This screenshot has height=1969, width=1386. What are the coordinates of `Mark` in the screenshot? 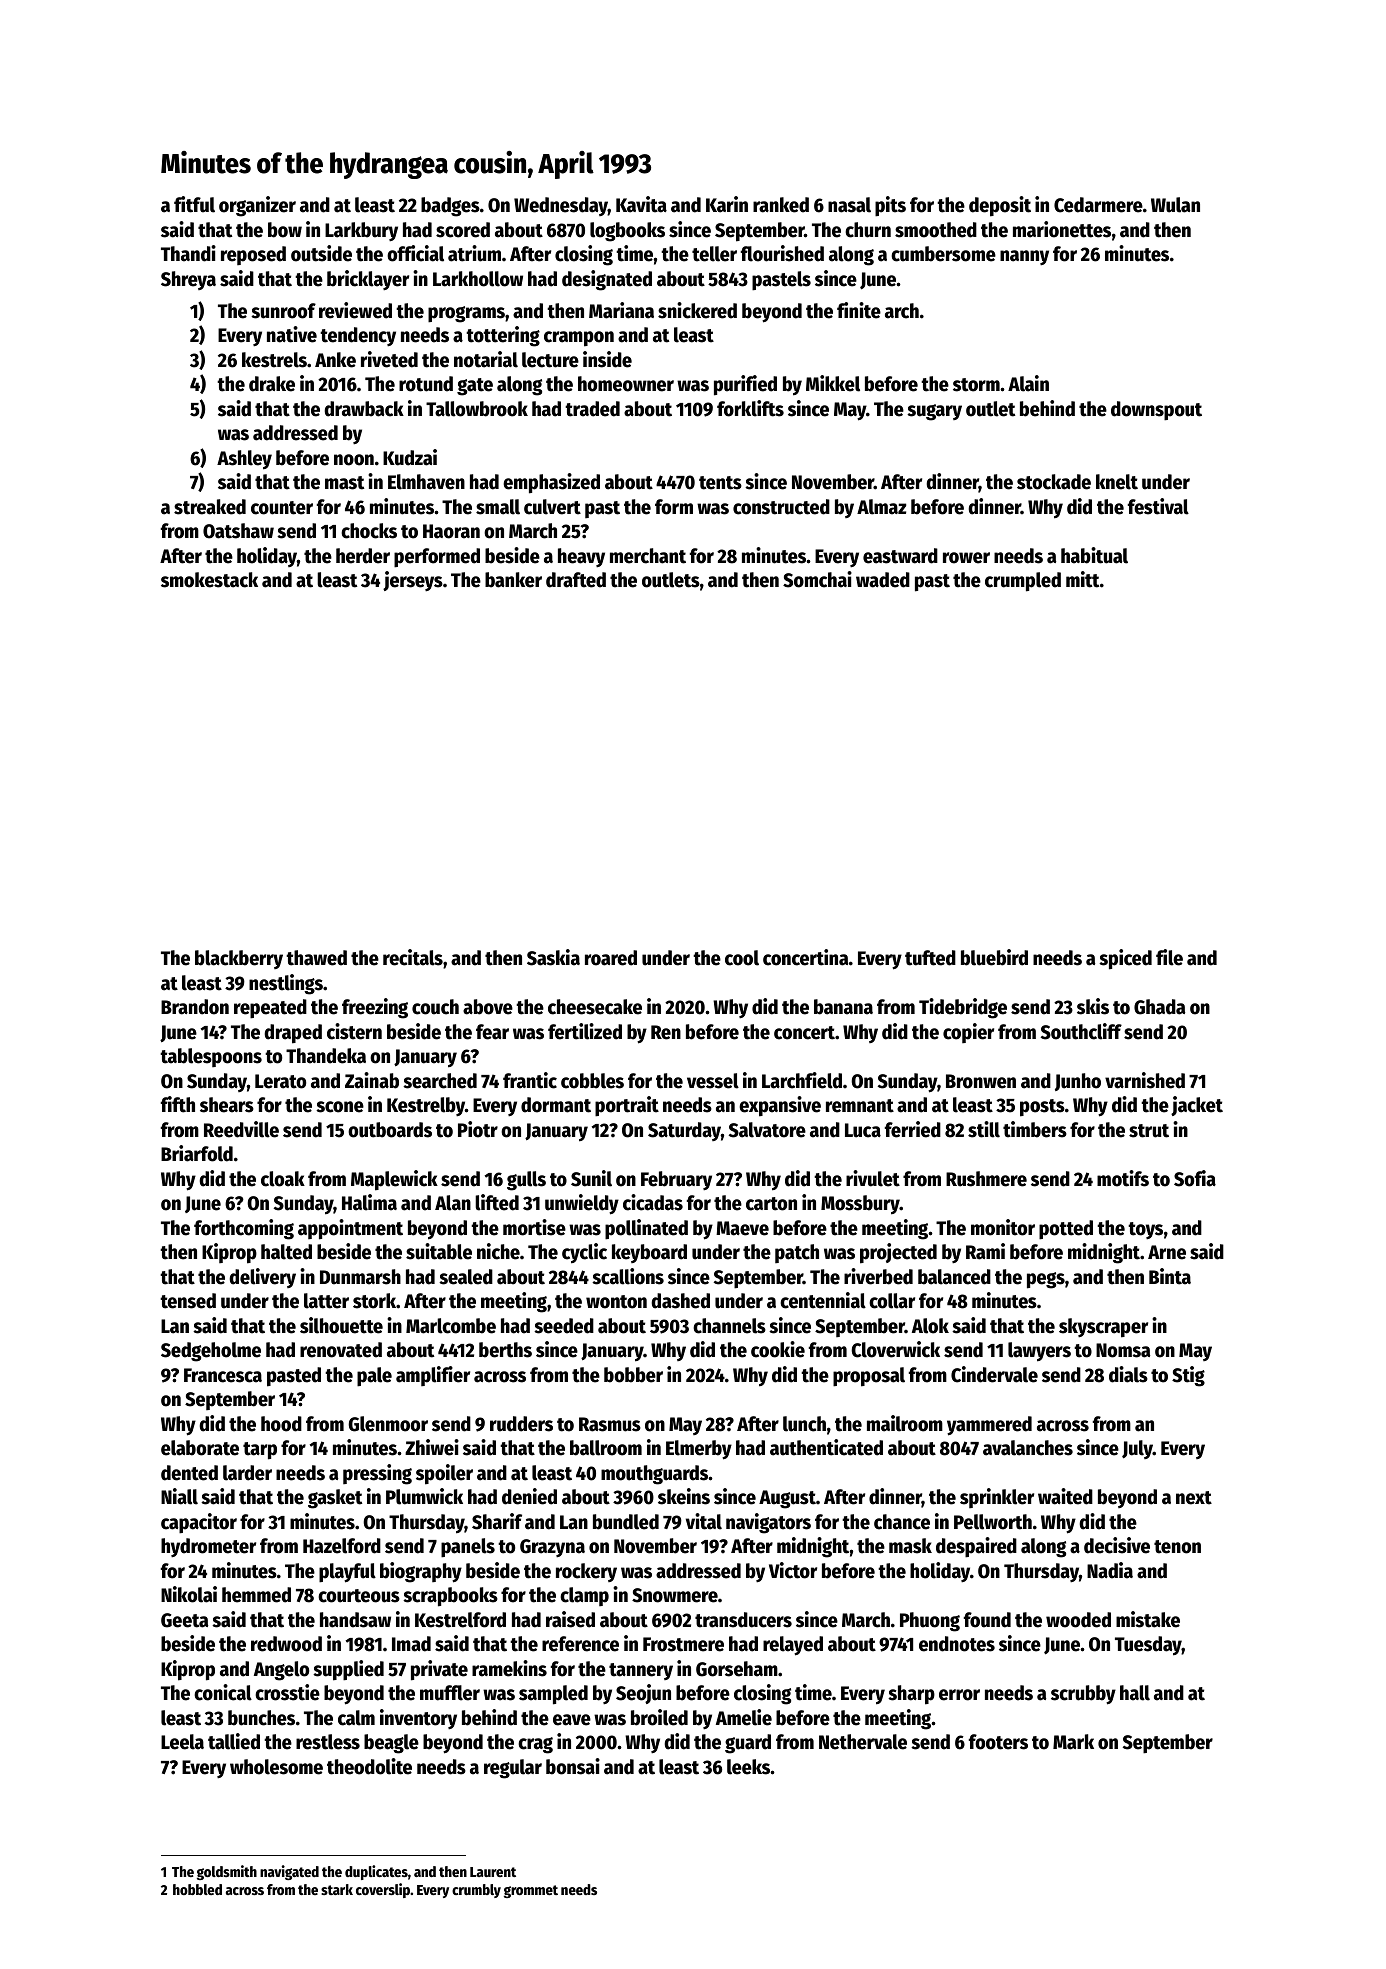 It's located at (1073, 1742).
